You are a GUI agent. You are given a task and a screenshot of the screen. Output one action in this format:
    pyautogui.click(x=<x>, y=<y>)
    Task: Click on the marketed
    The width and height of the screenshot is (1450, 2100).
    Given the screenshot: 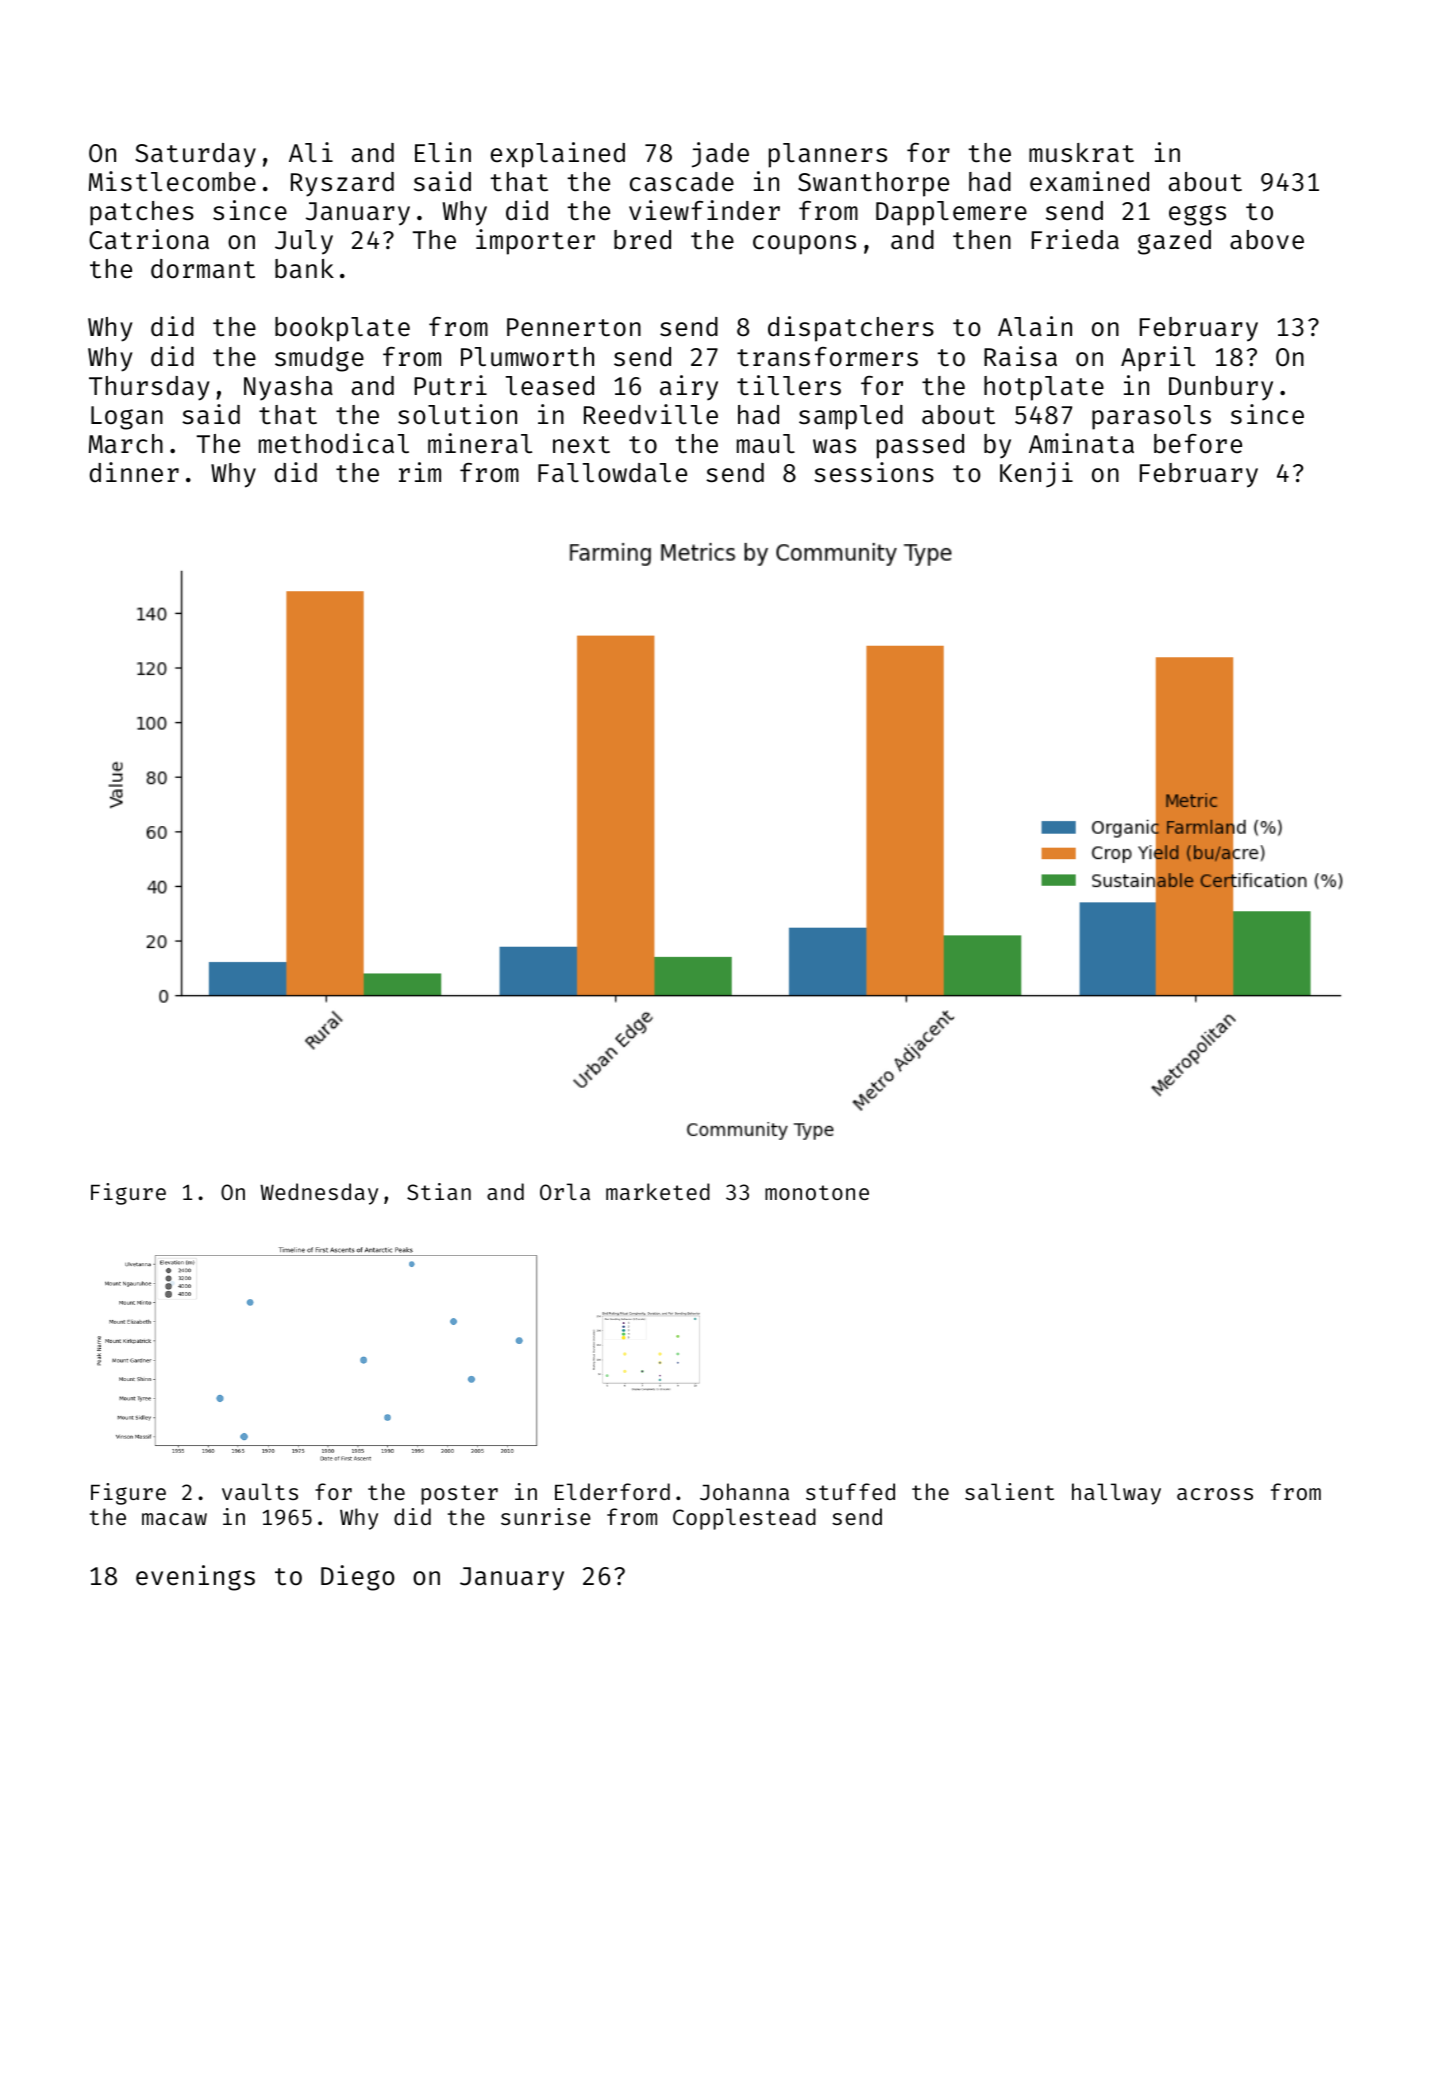 What is the action you would take?
    pyautogui.click(x=658, y=1191)
